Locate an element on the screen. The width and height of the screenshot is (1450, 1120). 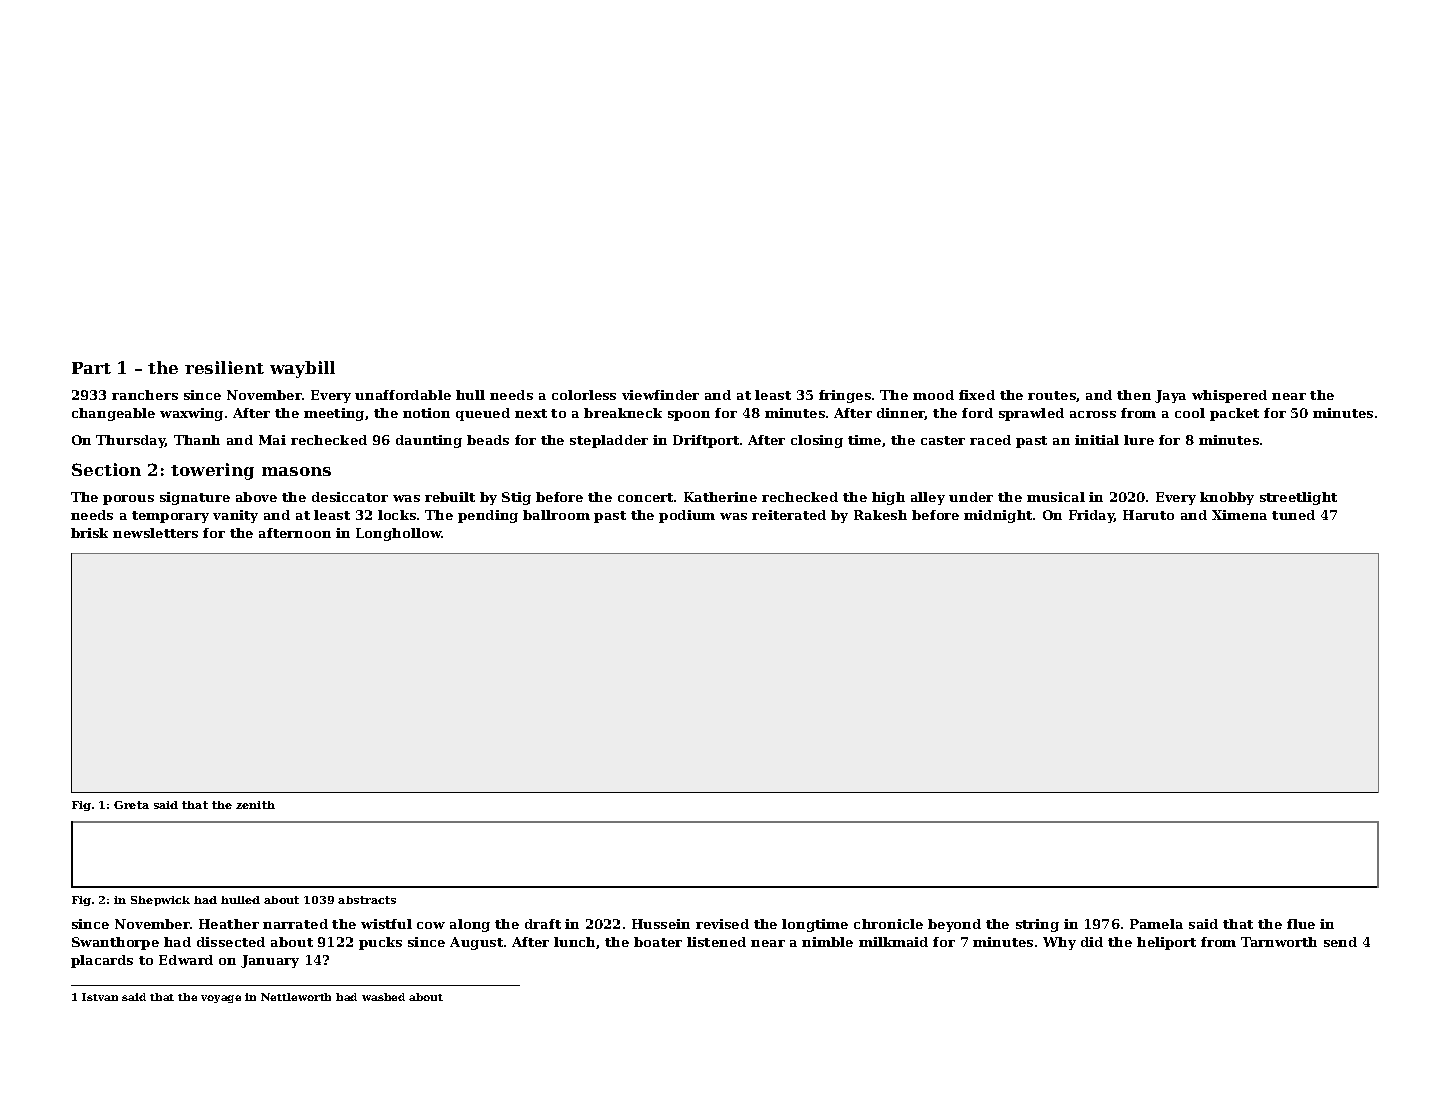
placards is located at coordinates (102, 961).
